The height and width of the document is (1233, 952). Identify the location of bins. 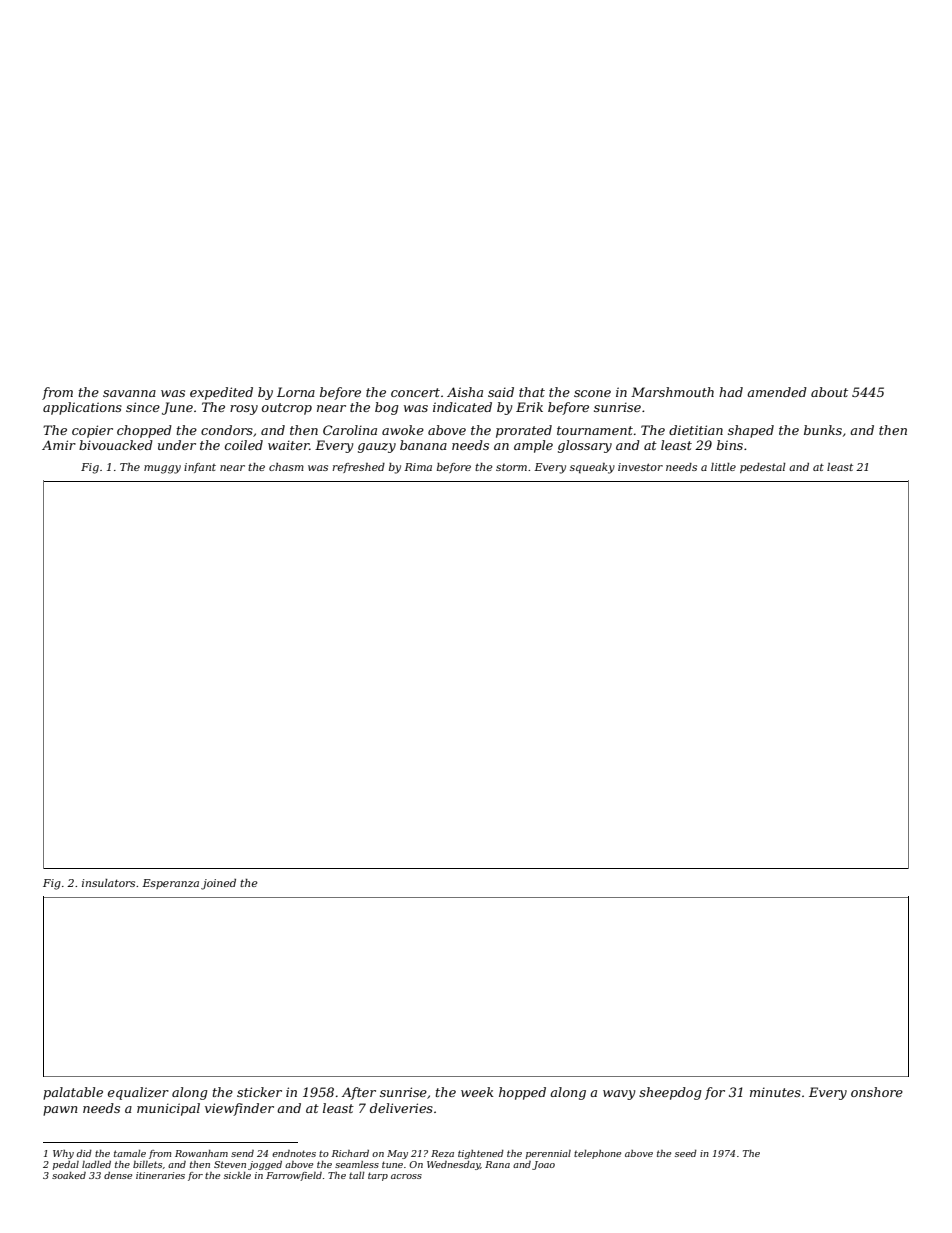
(730, 445).
